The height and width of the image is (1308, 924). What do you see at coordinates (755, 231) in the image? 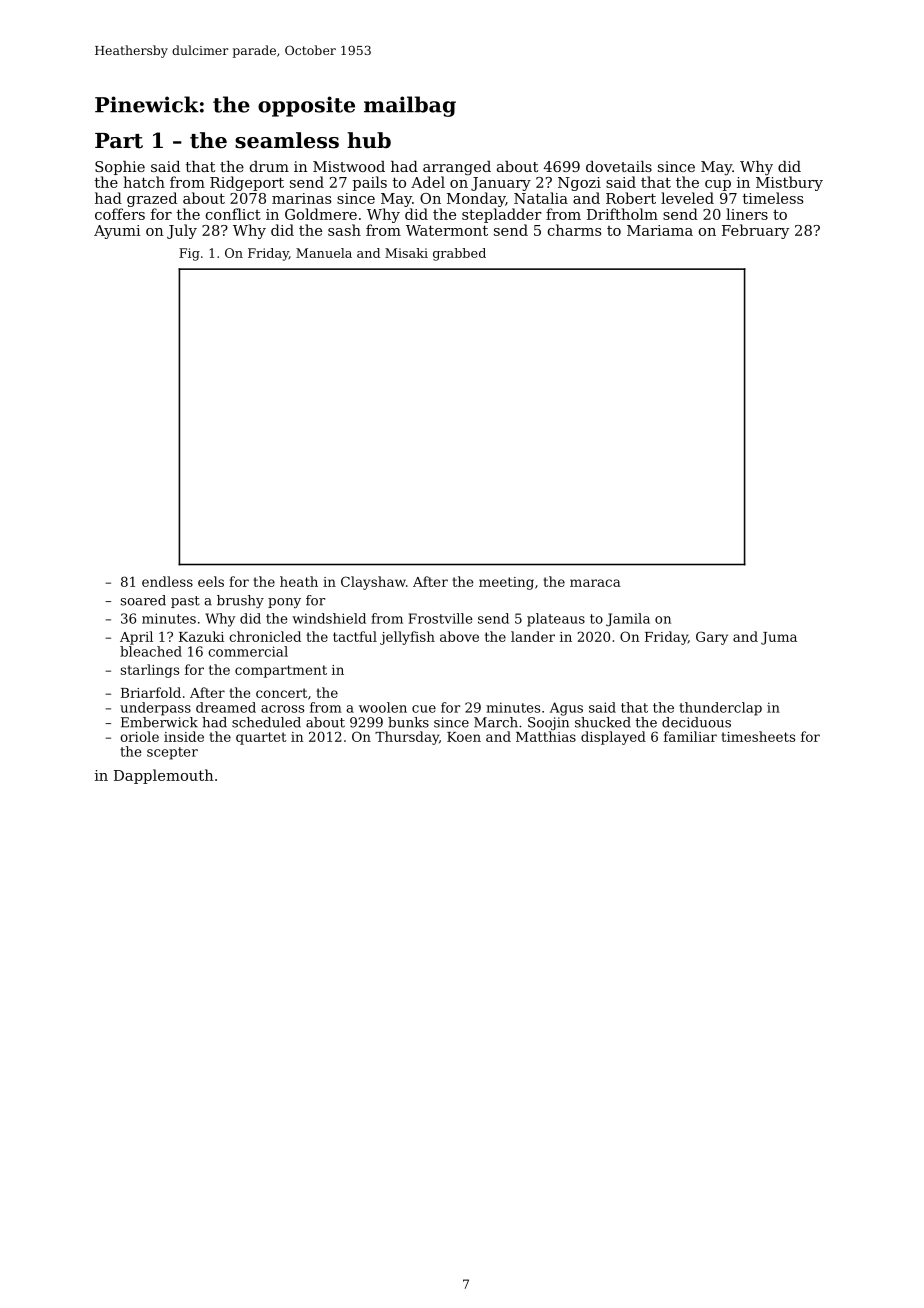
I see `February` at bounding box center [755, 231].
